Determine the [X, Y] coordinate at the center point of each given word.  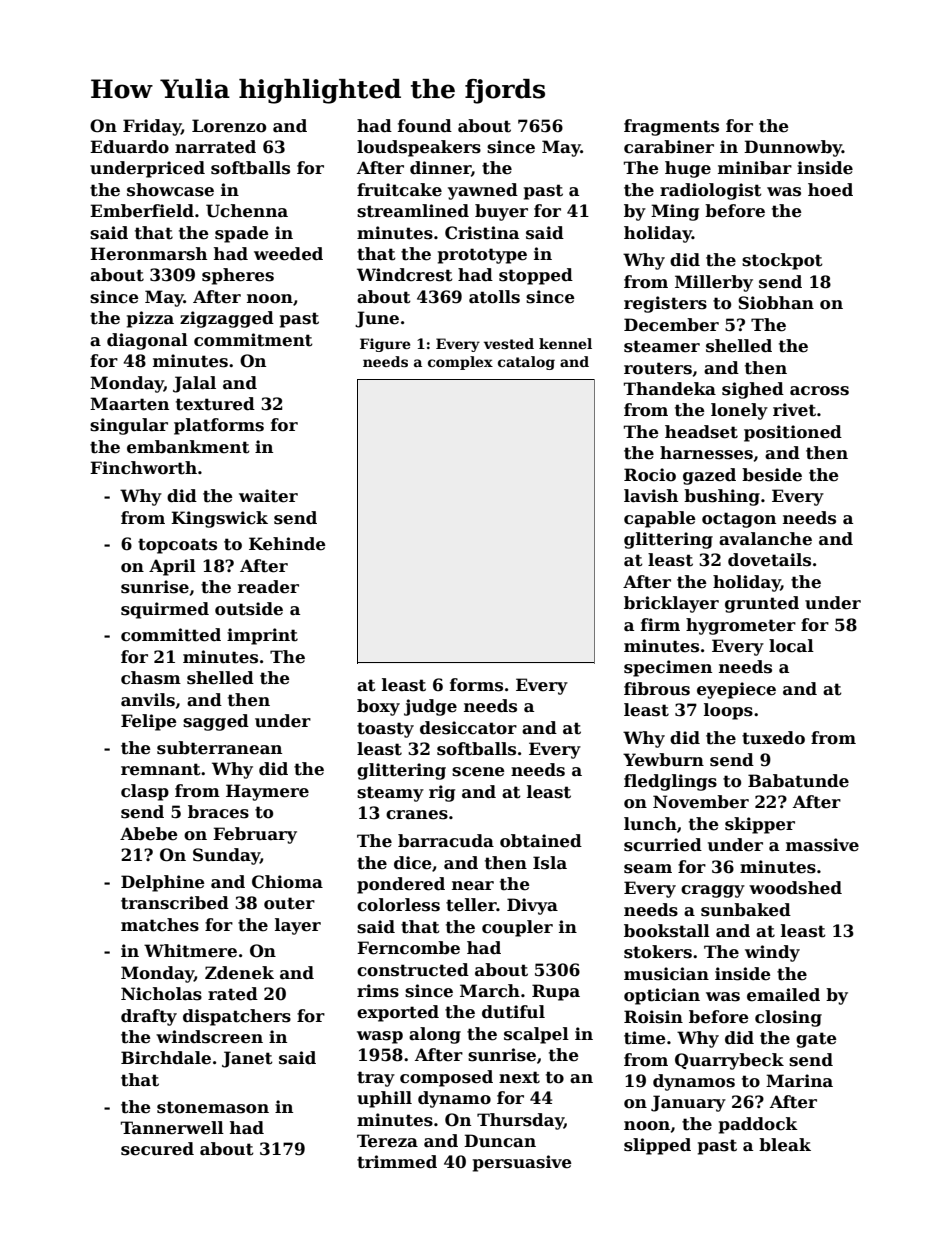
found [425, 126]
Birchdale [166, 1058]
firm [660, 624]
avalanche [765, 539]
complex [460, 363]
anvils [148, 700]
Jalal [194, 384]
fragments [671, 127]
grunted [762, 604]
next [519, 1077]
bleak [785, 1145]
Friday [152, 127]
